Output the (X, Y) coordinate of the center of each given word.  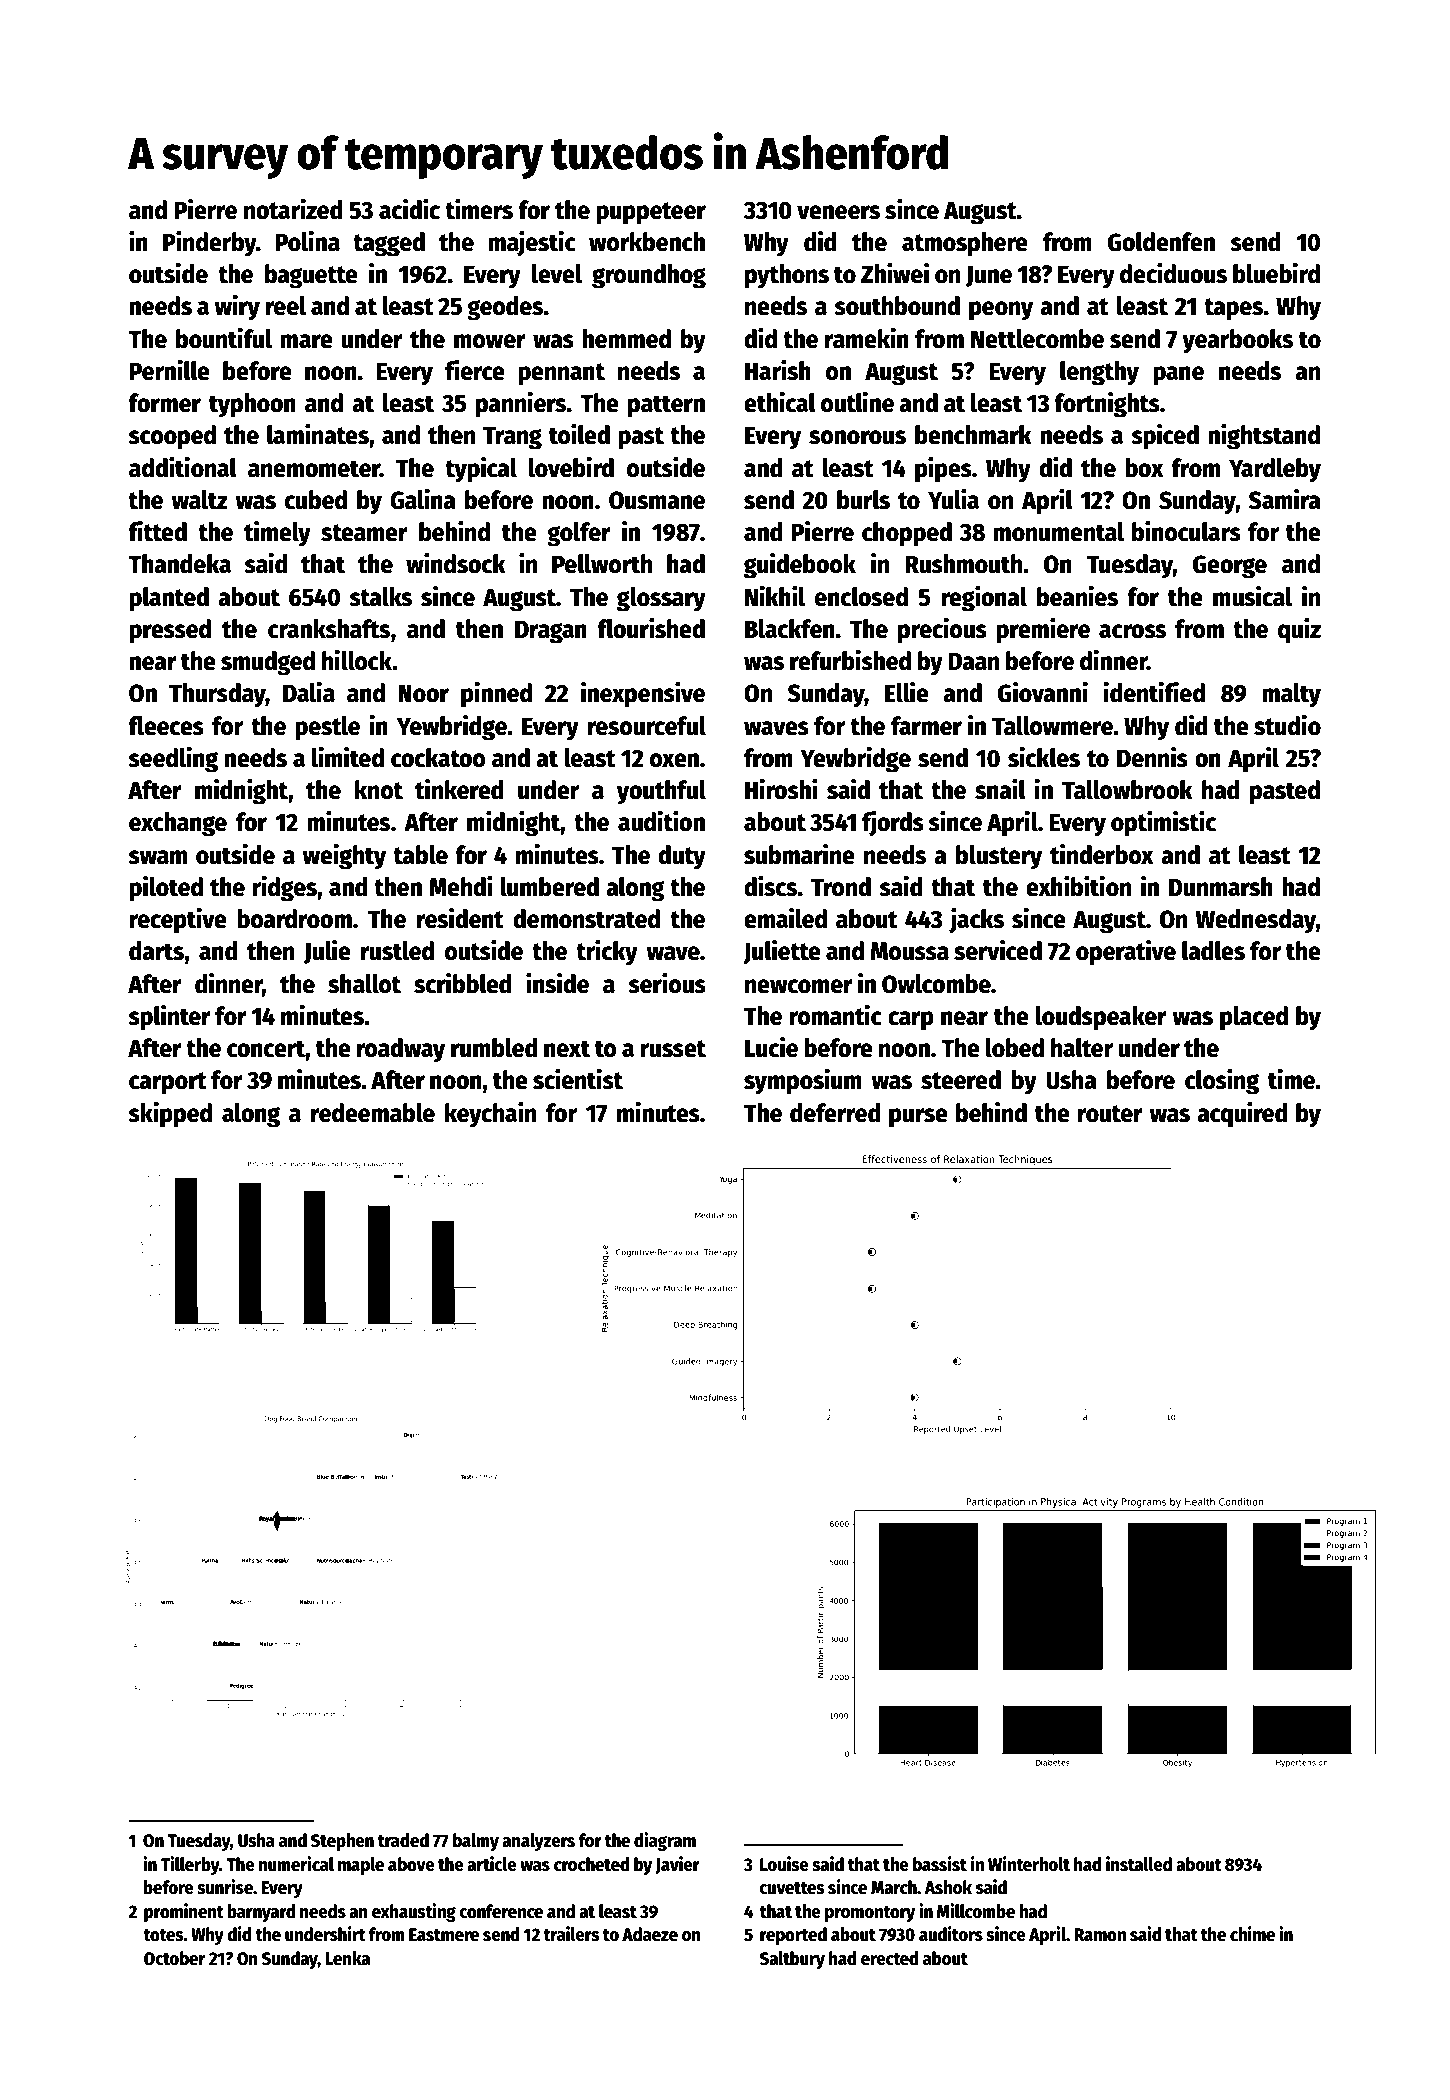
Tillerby (190, 1865)
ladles (1213, 951)
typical (481, 469)
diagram (665, 1841)
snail (1000, 789)
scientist (578, 1079)
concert (266, 1049)
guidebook (800, 565)
